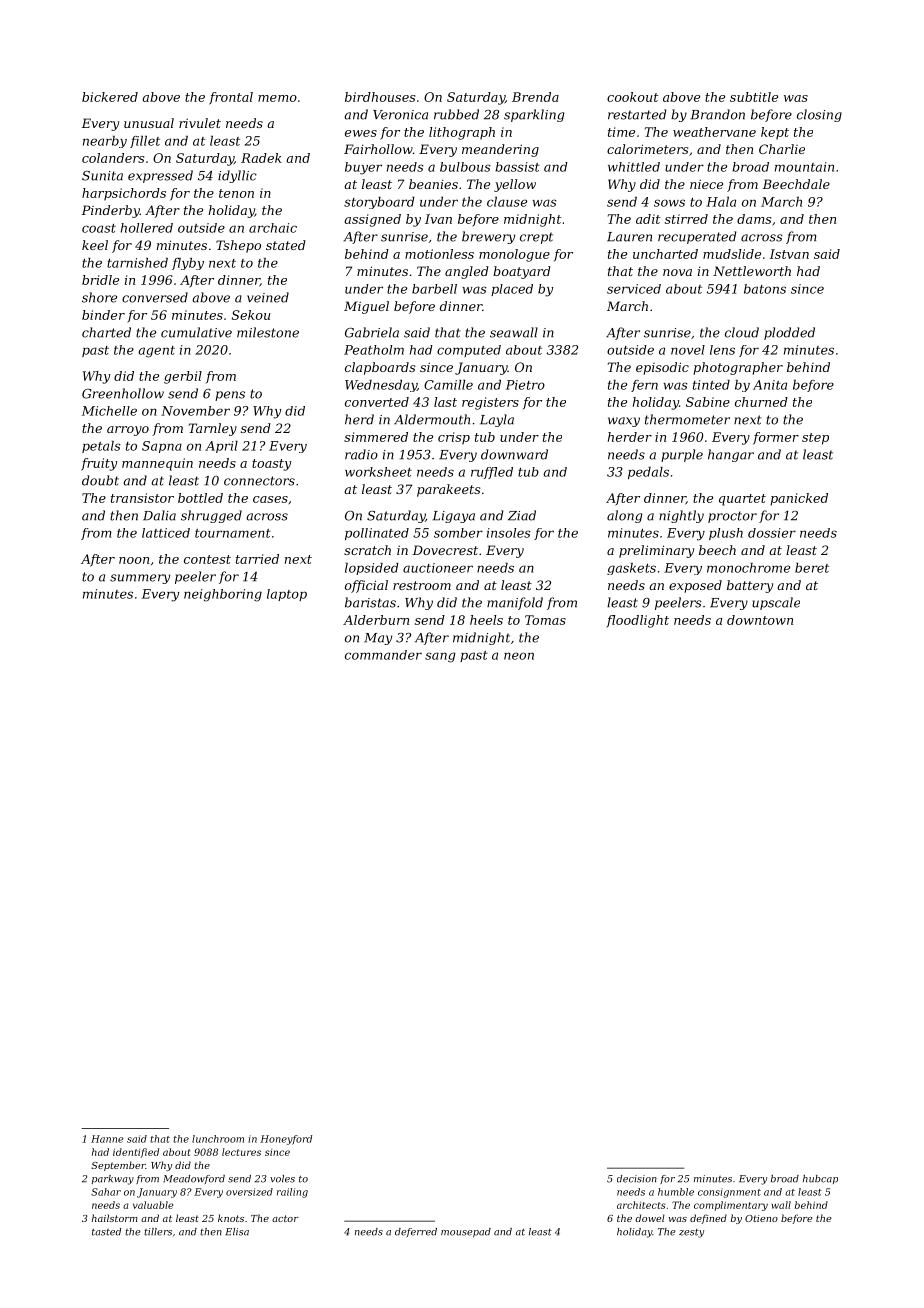 This document has width=924, height=1308. I want to click on birdhouses, so click(380, 97).
